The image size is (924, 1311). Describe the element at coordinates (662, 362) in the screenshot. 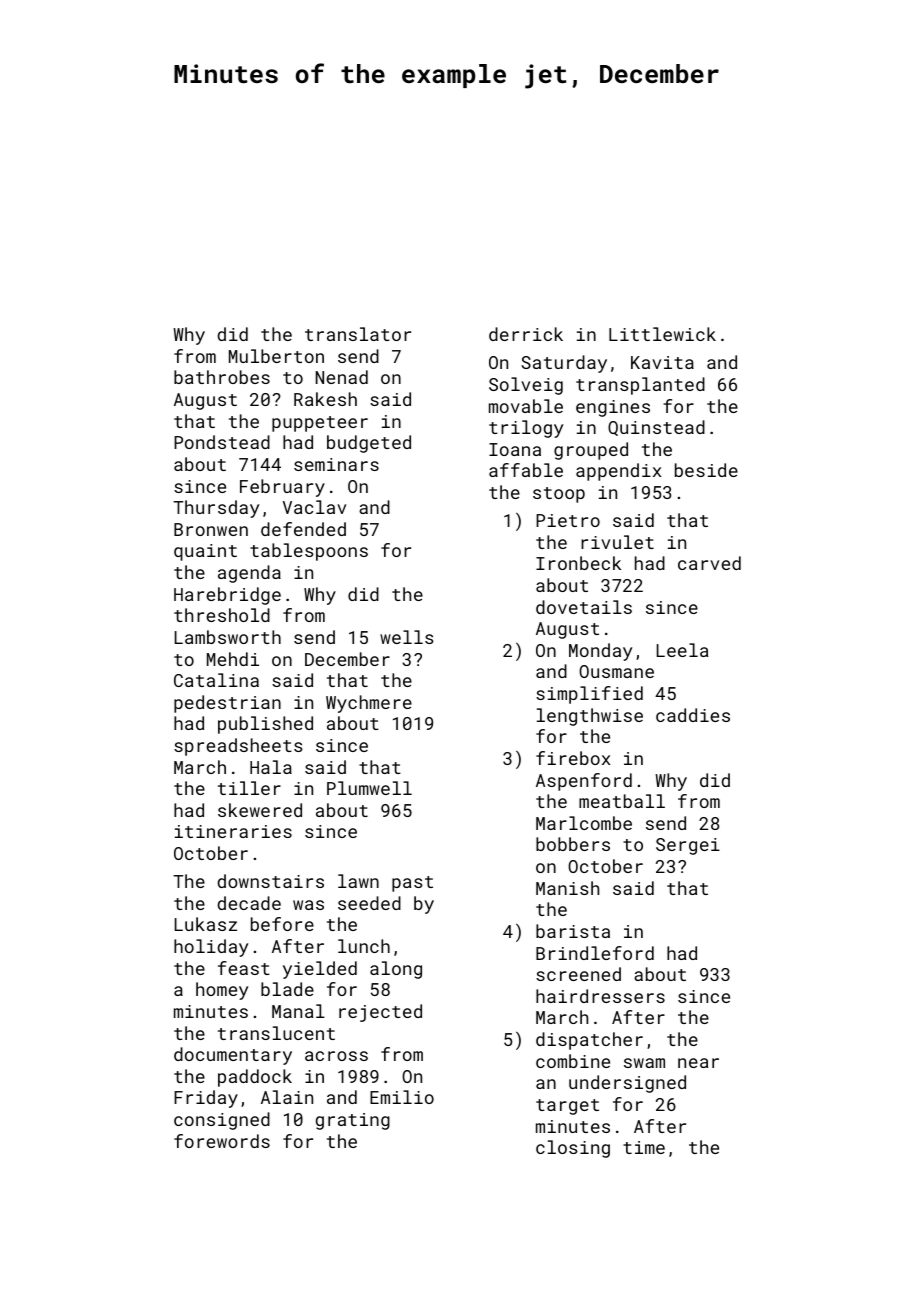

I see `Kavita` at that location.
